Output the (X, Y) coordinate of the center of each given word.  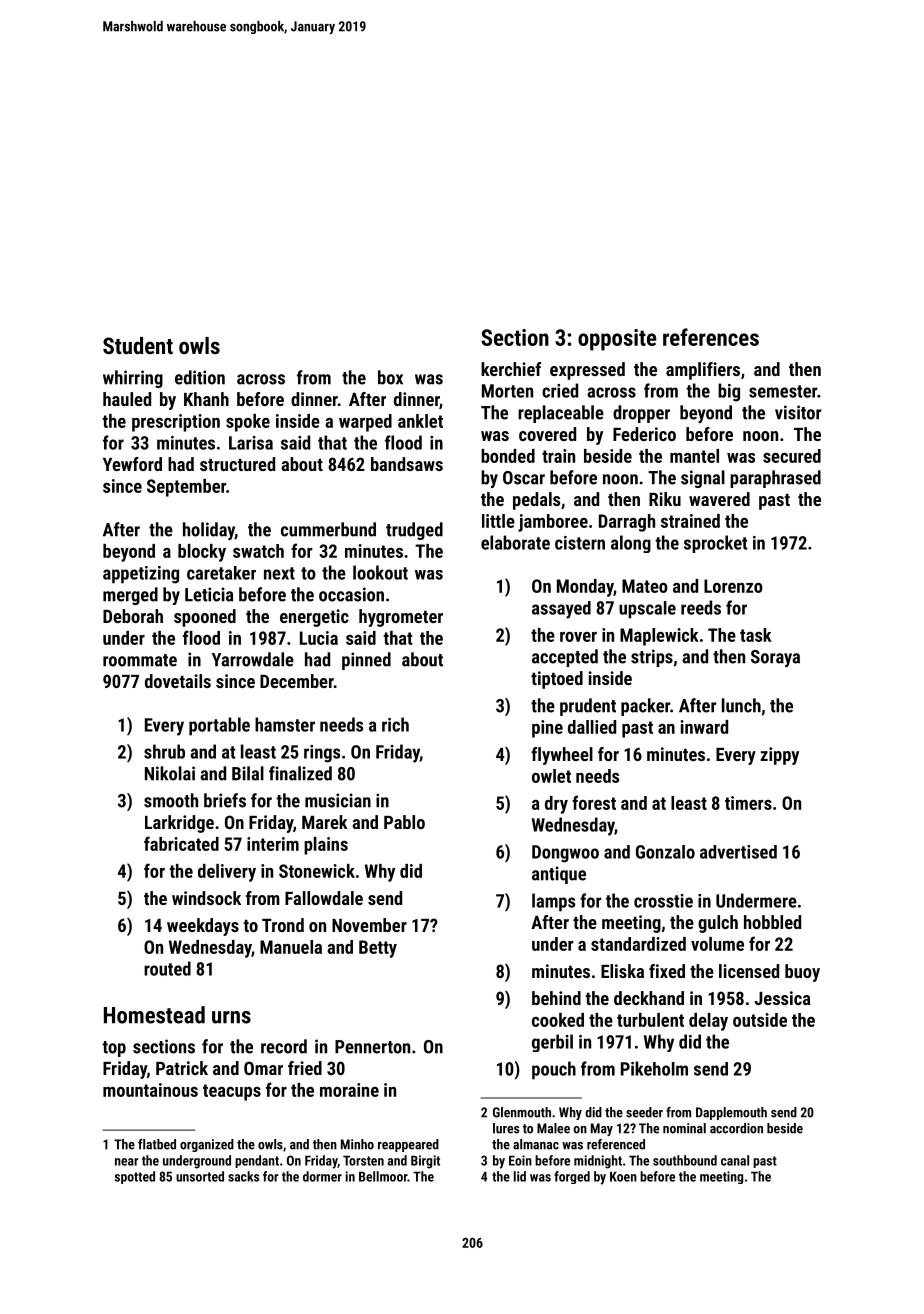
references (711, 337)
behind (556, 998)
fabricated (181, 843)
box (390, 377)
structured (237, 464)
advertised (738, 852)
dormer (322, 1176)
